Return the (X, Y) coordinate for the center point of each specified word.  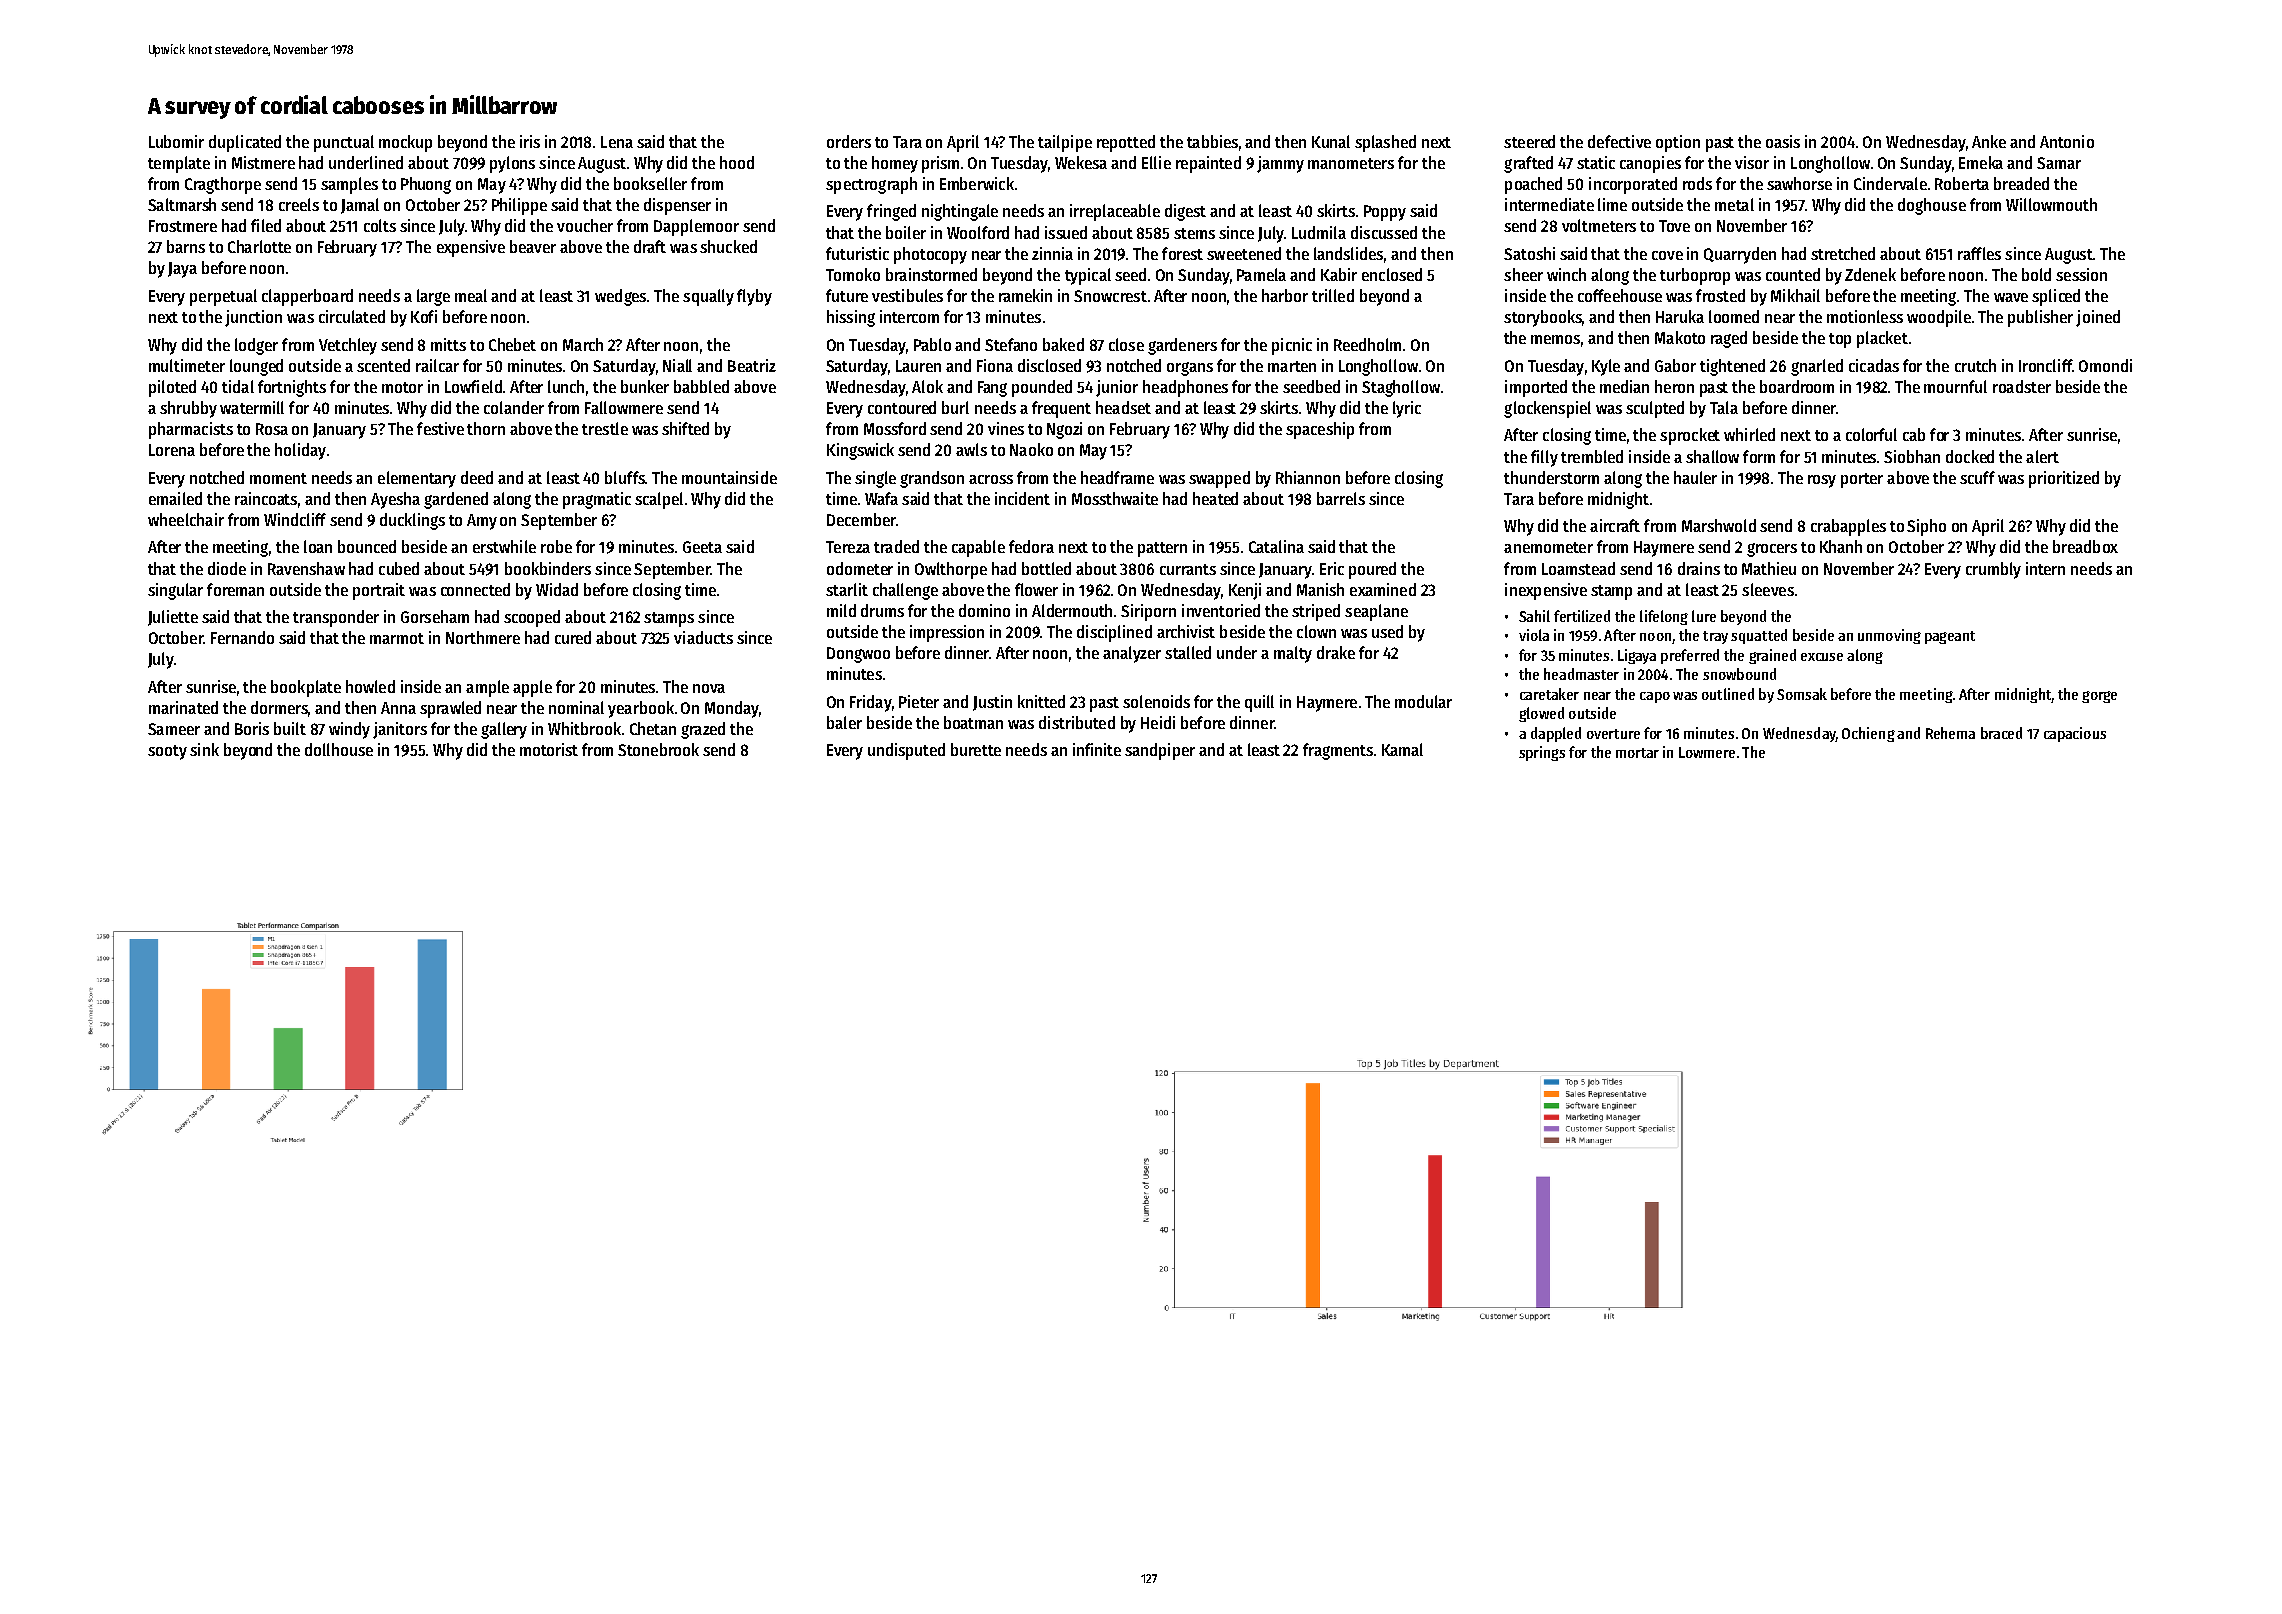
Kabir (1339, 274)
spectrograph (871, 185)
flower (1036, 589)
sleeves (1768, 589)
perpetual (223, 297)
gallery (504, 730)
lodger (256, 346)
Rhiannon (1308, 477)
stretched (1843, 253)
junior (1117, 388)
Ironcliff (2046, 365)
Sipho (1926, 527)
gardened (456, 500)
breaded (2021, 183)
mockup (405, 143)
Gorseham (435, 616)
